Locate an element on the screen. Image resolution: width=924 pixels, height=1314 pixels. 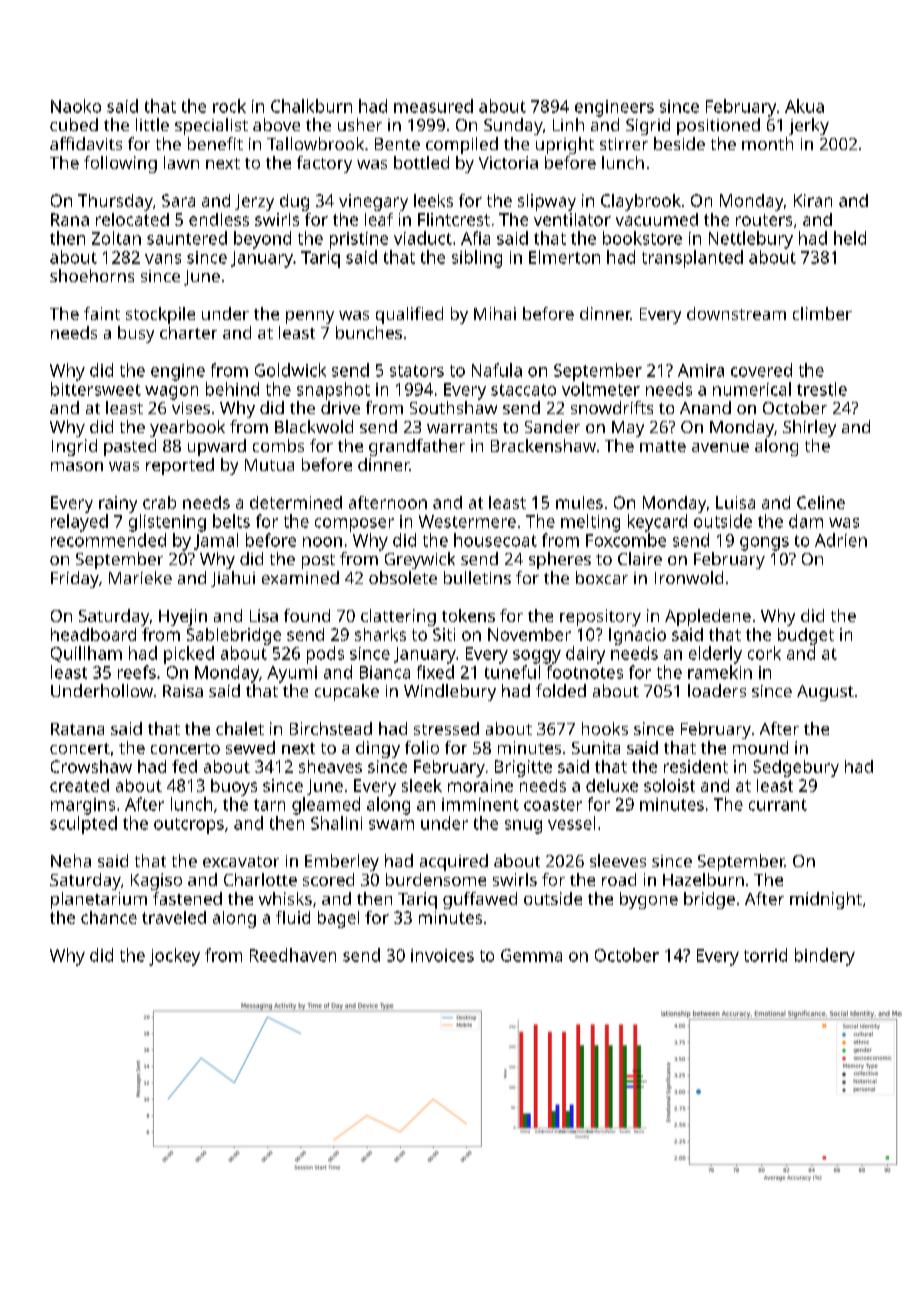
examined is located at coordinates (300, 577).
